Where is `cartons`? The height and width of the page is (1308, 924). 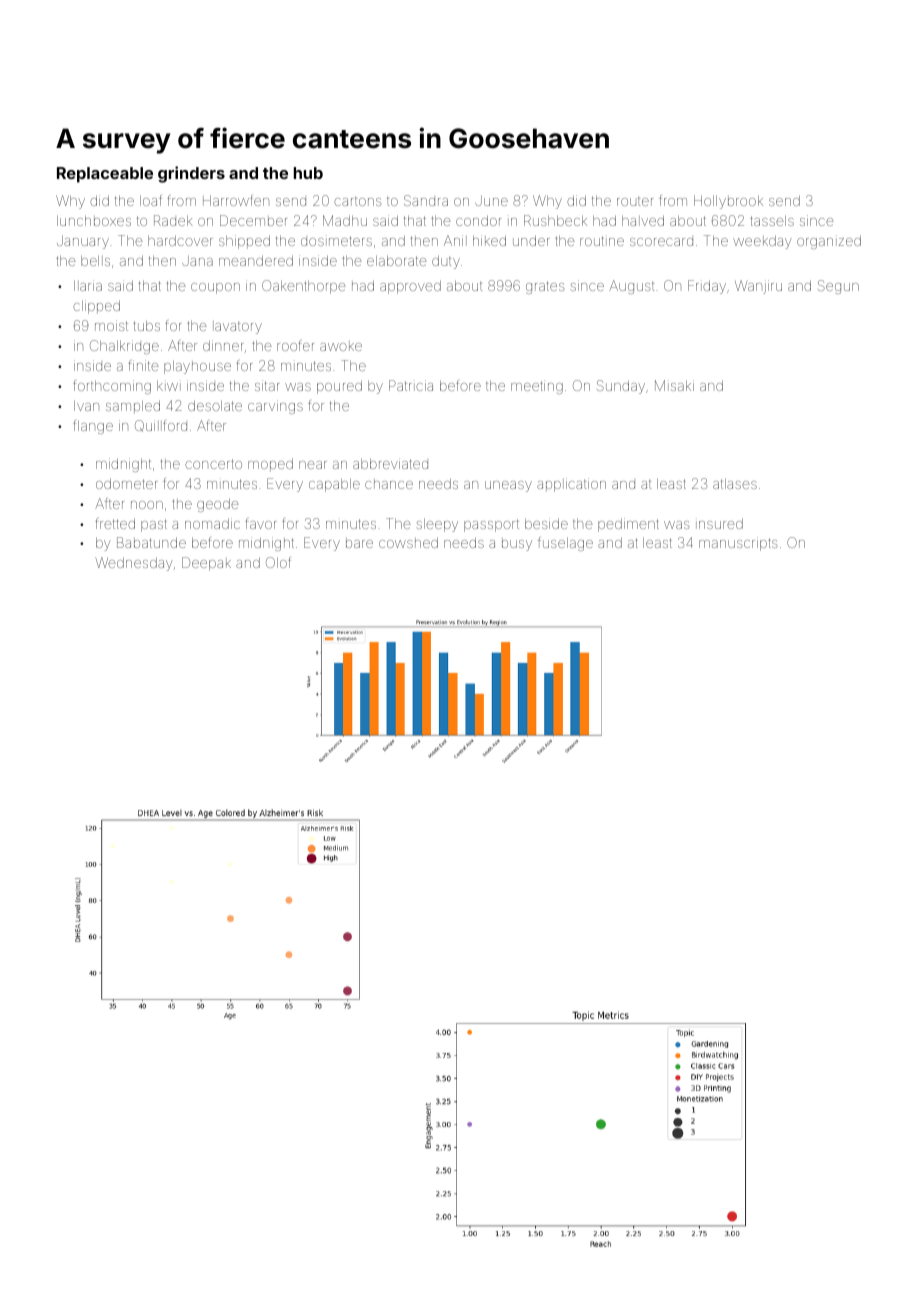
cartons is located at coordinates (357, 201).
